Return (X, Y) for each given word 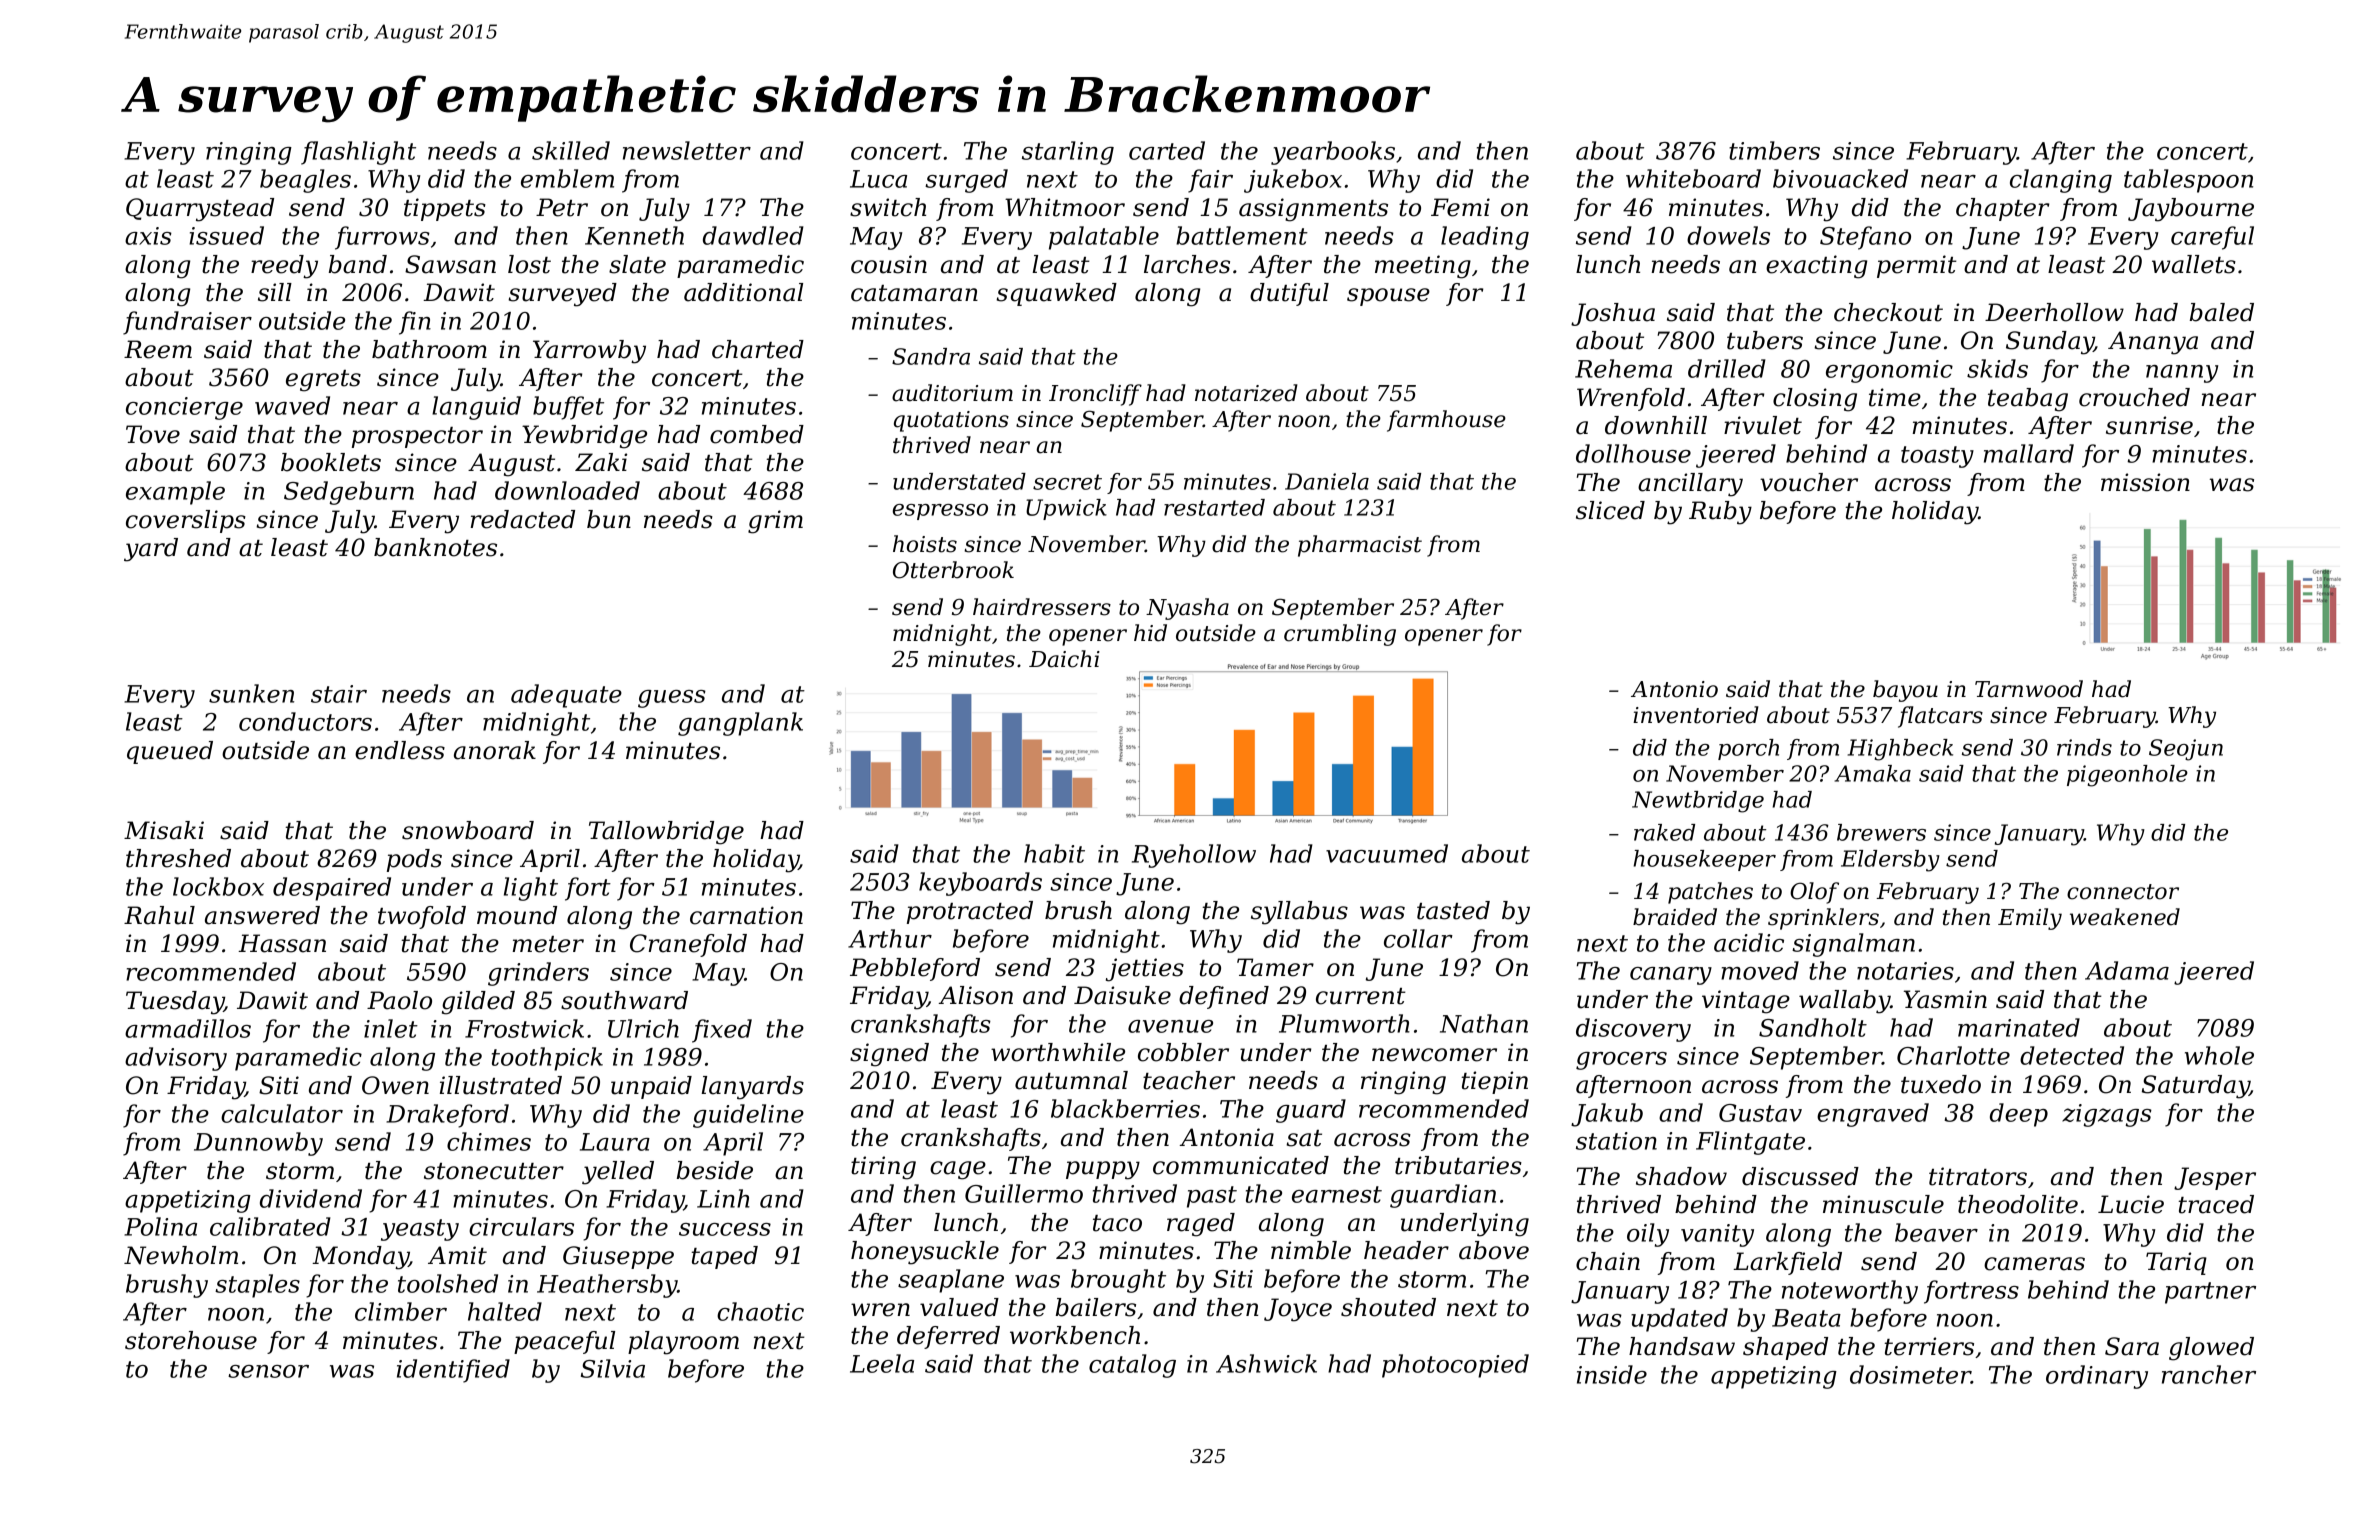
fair (1210, 181)
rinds (2084, 747)
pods (414, 860)
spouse (1388, 297)
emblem (567, 178)
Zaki (601, 462)
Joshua (1613, 314)
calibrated (270, 1226)
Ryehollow (1194, 856)
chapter (2002, 209)
